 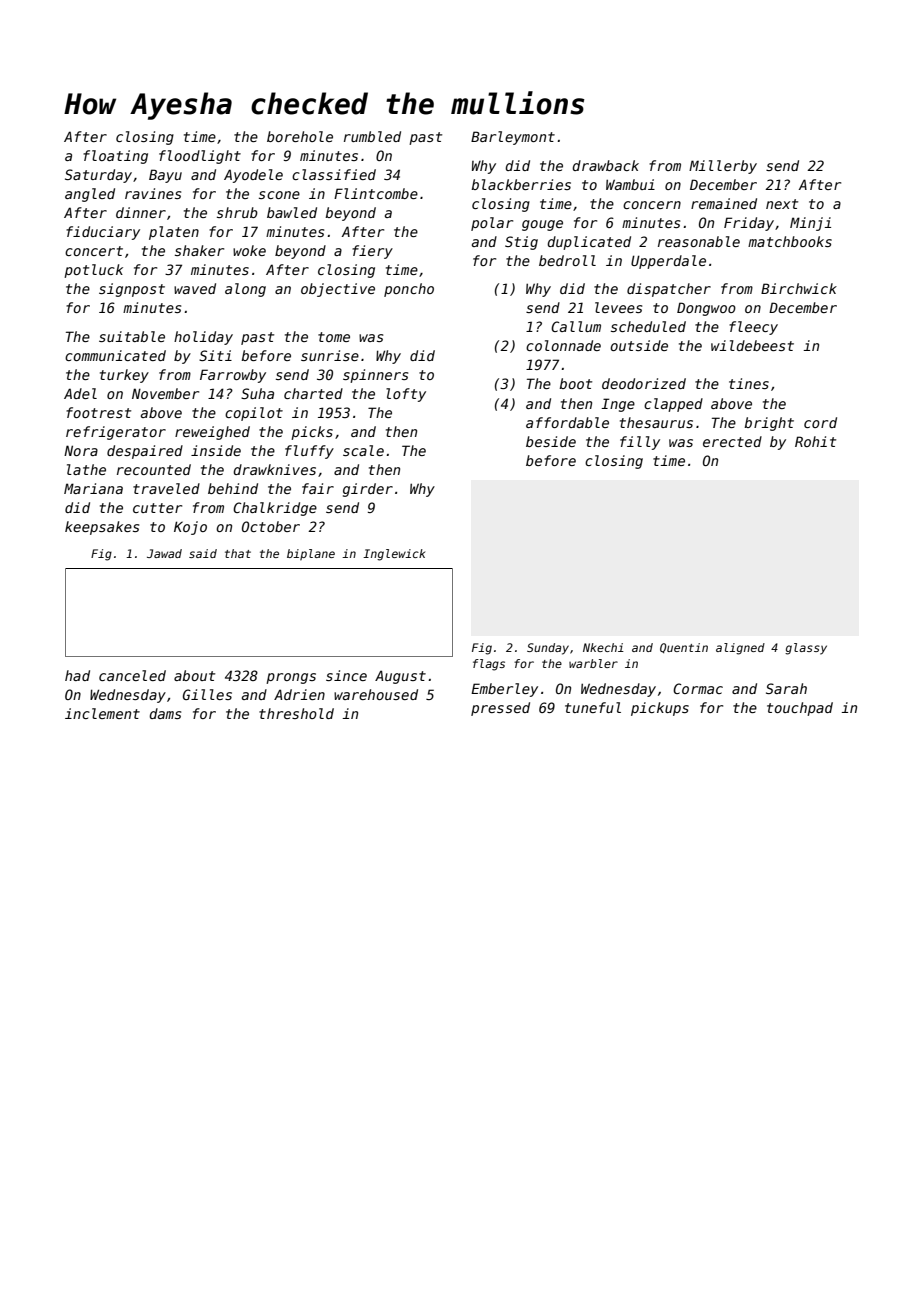 I want to click on despaired, so click(x=145, y=452).
